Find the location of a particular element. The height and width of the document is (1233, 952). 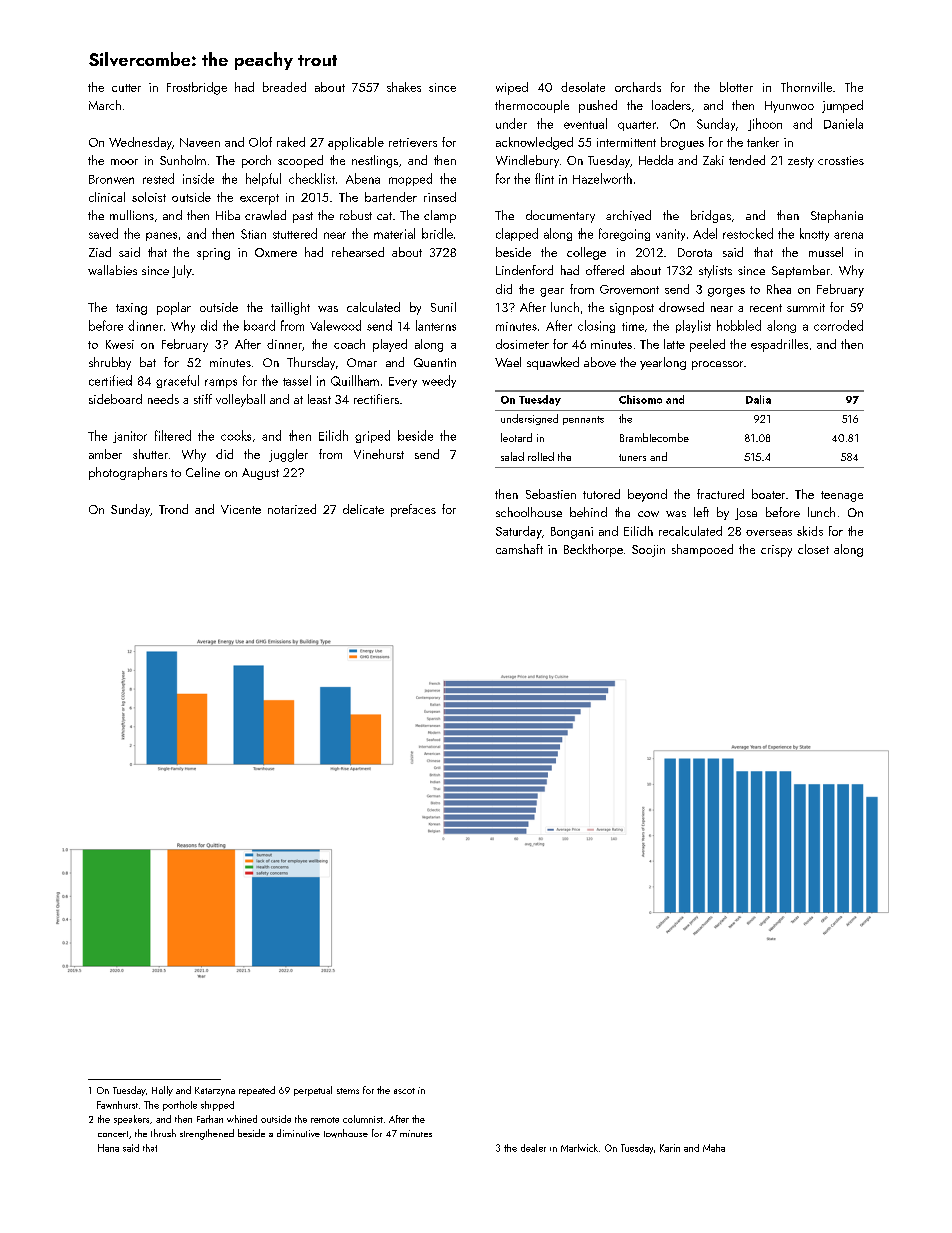

Maha is located at coordinates (714, 1148).
